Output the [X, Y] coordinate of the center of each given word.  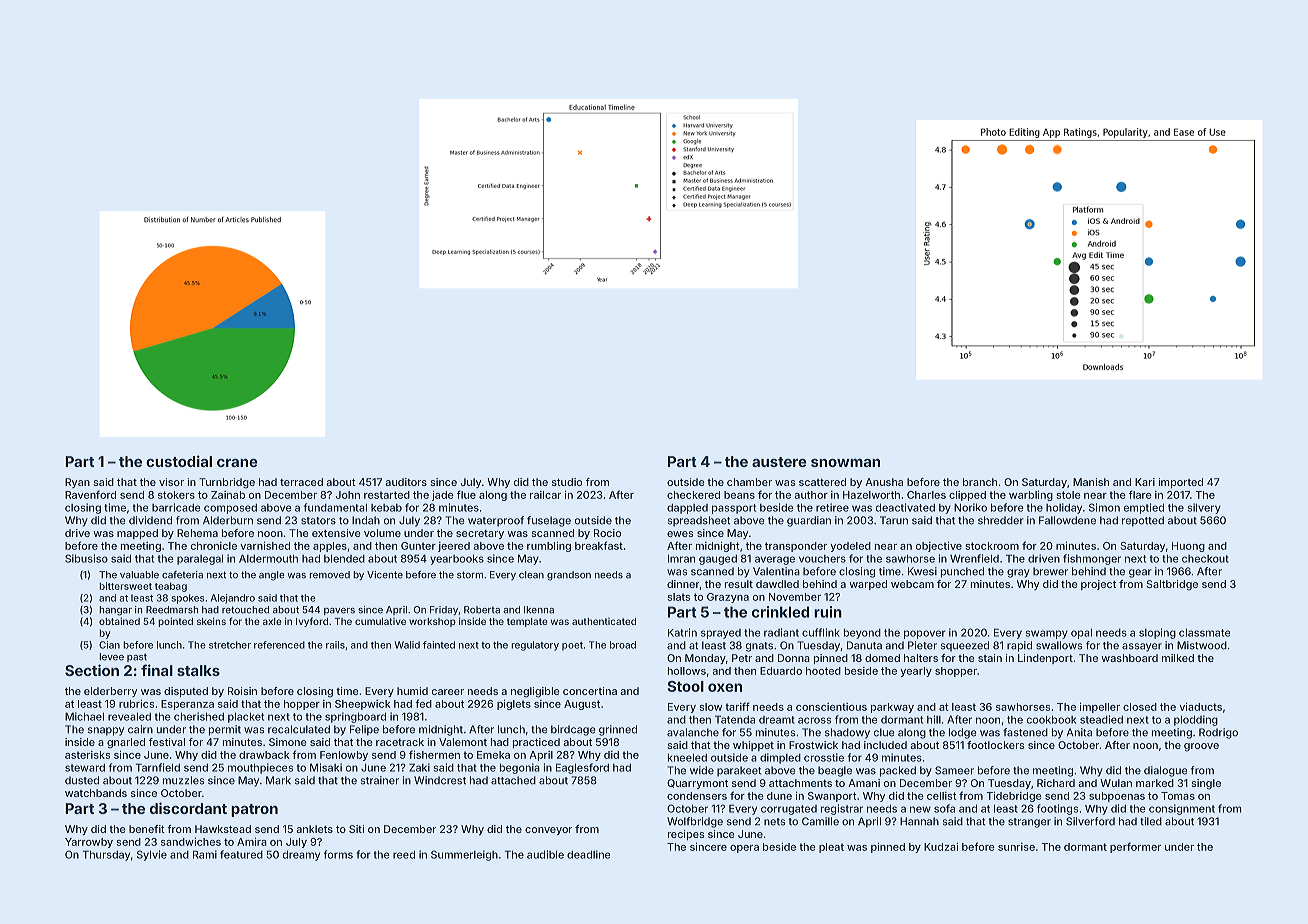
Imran [681, 558]
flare [1140, 494]
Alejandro [233, 599]
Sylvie [152, 855]
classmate [1205, 632]
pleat [831, 848]
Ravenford [90, 494]
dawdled [777, 584]
